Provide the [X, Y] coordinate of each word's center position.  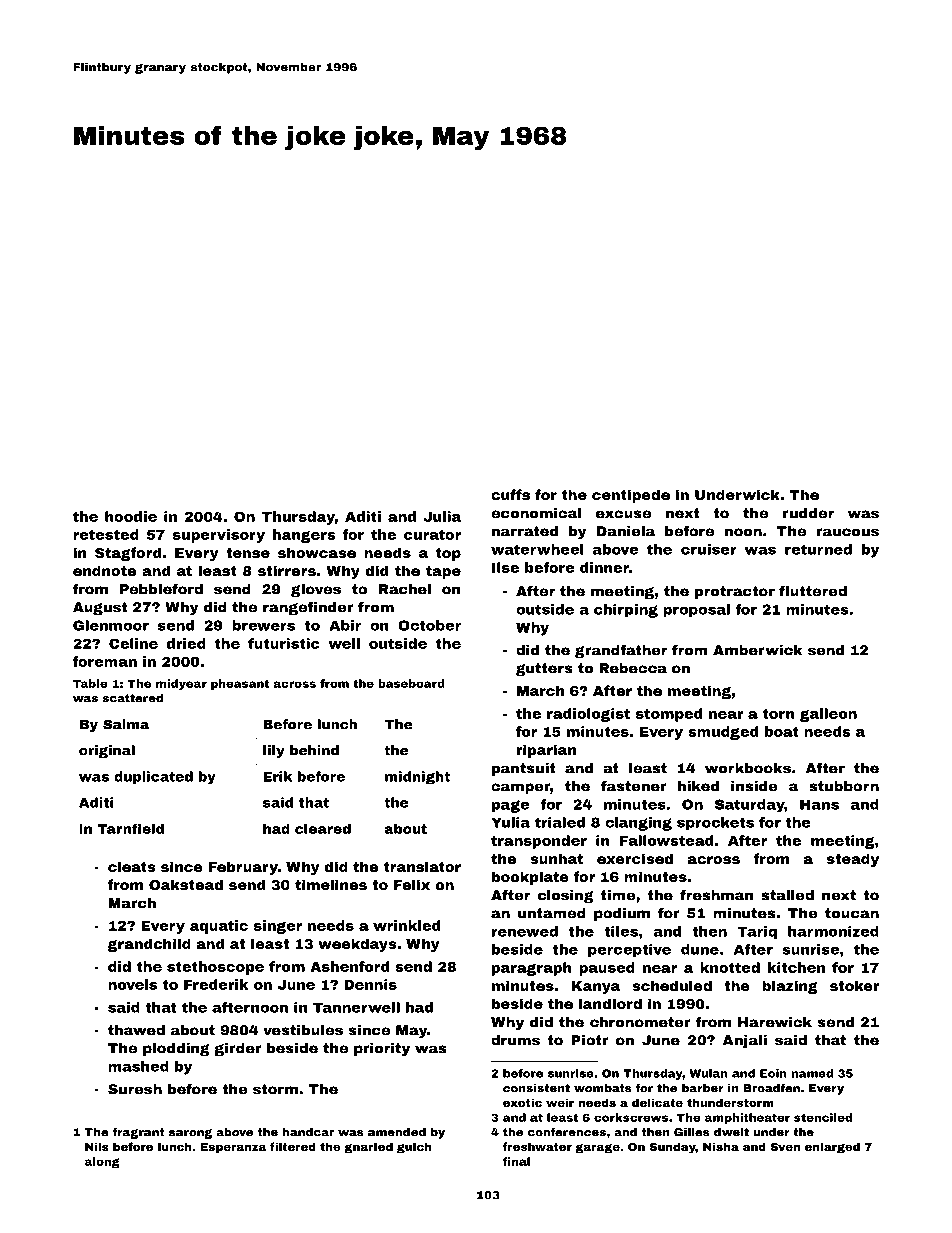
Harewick [775, 1022]
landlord [610, 1003]
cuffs [510, 494]
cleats [132, 866]
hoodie [131, 516]
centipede [631, 496]
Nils [97, 1146]
